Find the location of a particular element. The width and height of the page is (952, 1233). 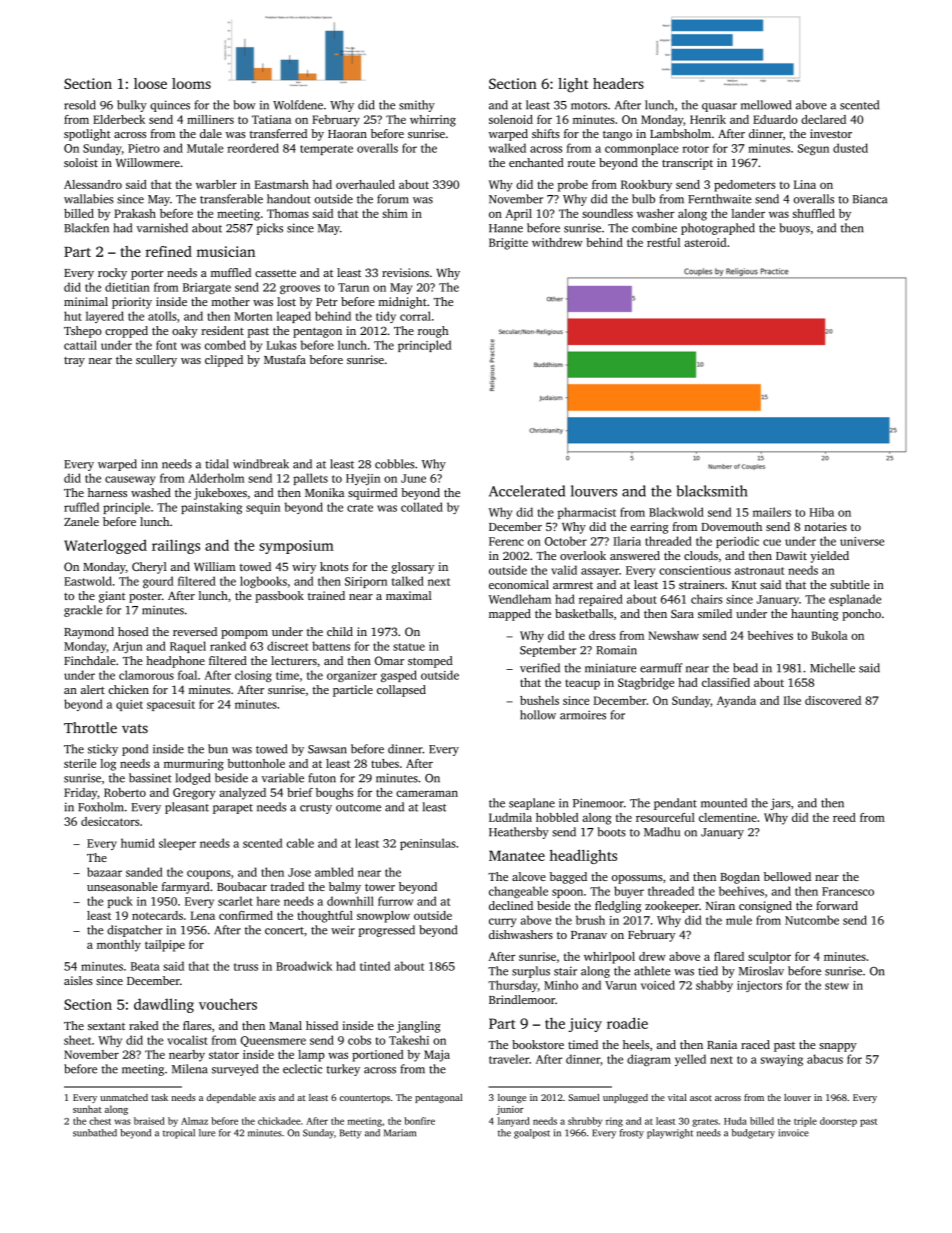

smithy is located at coordinates (417, 106).
